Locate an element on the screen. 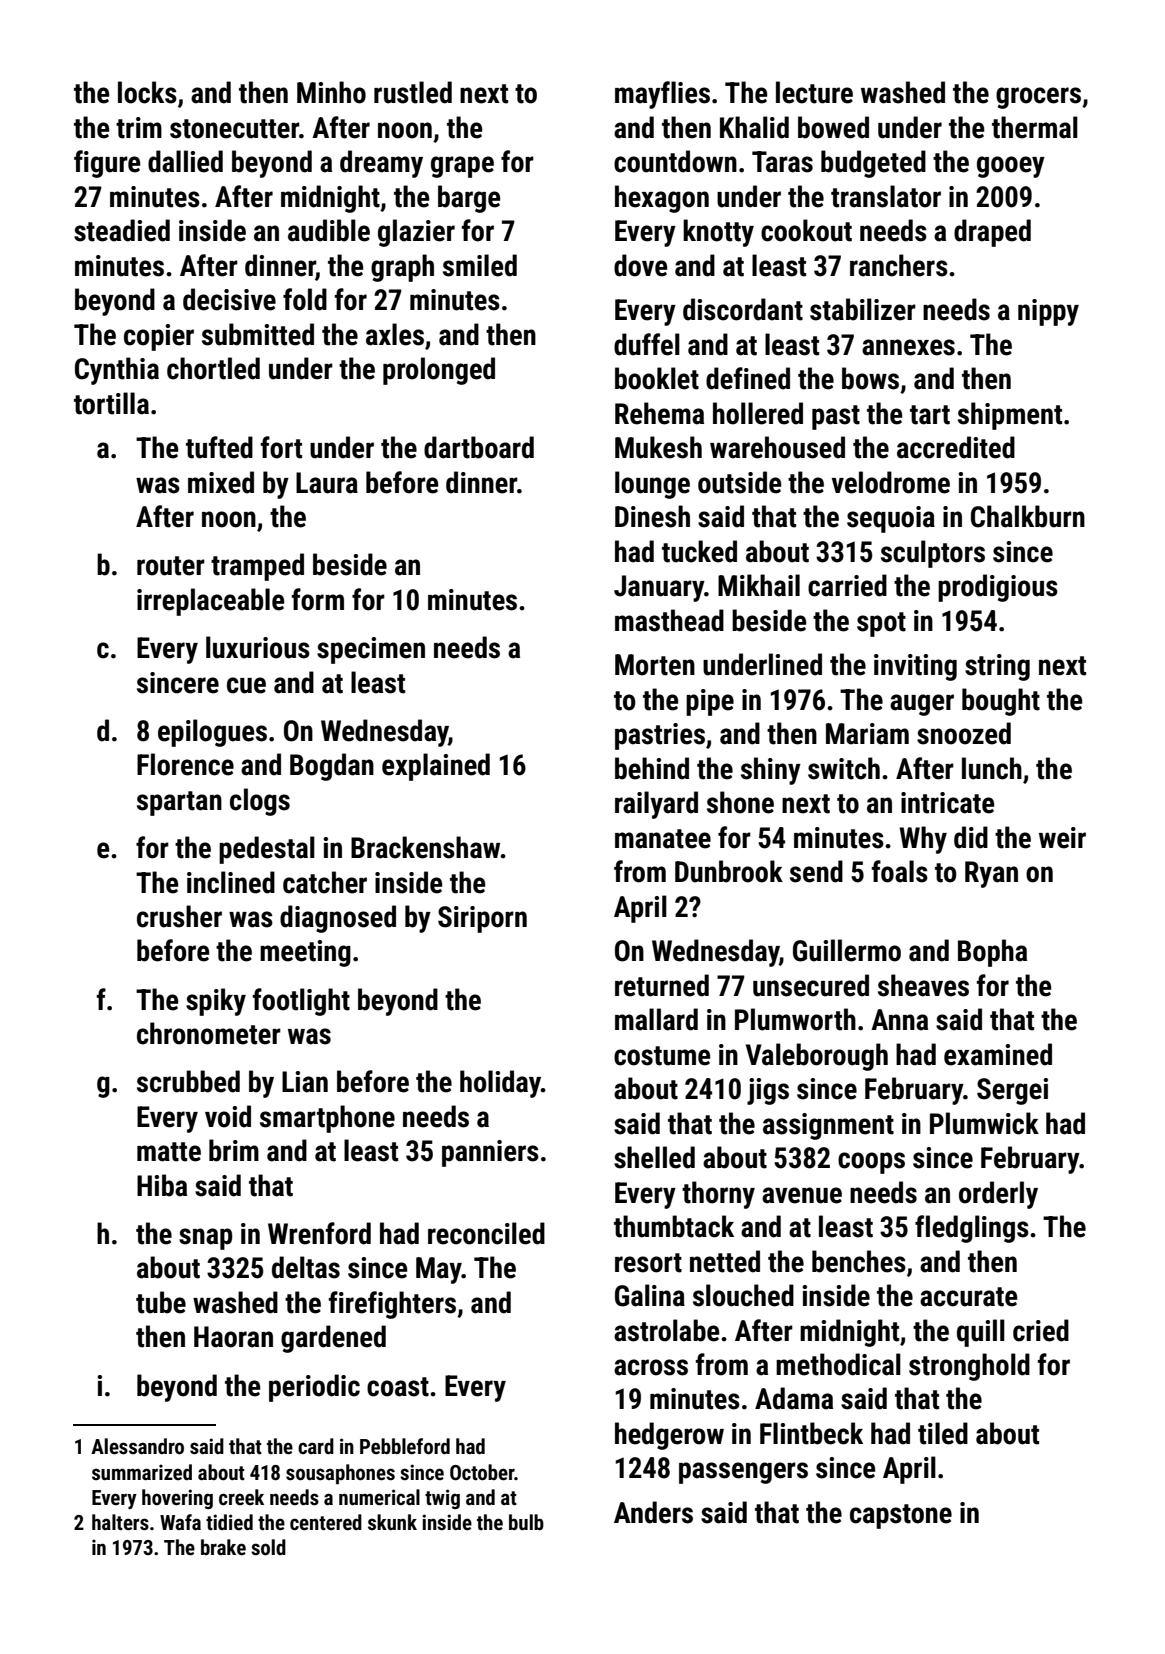 This screenshot has width=1165, height=1654. methodical is located at coordinates (838, 1364).
